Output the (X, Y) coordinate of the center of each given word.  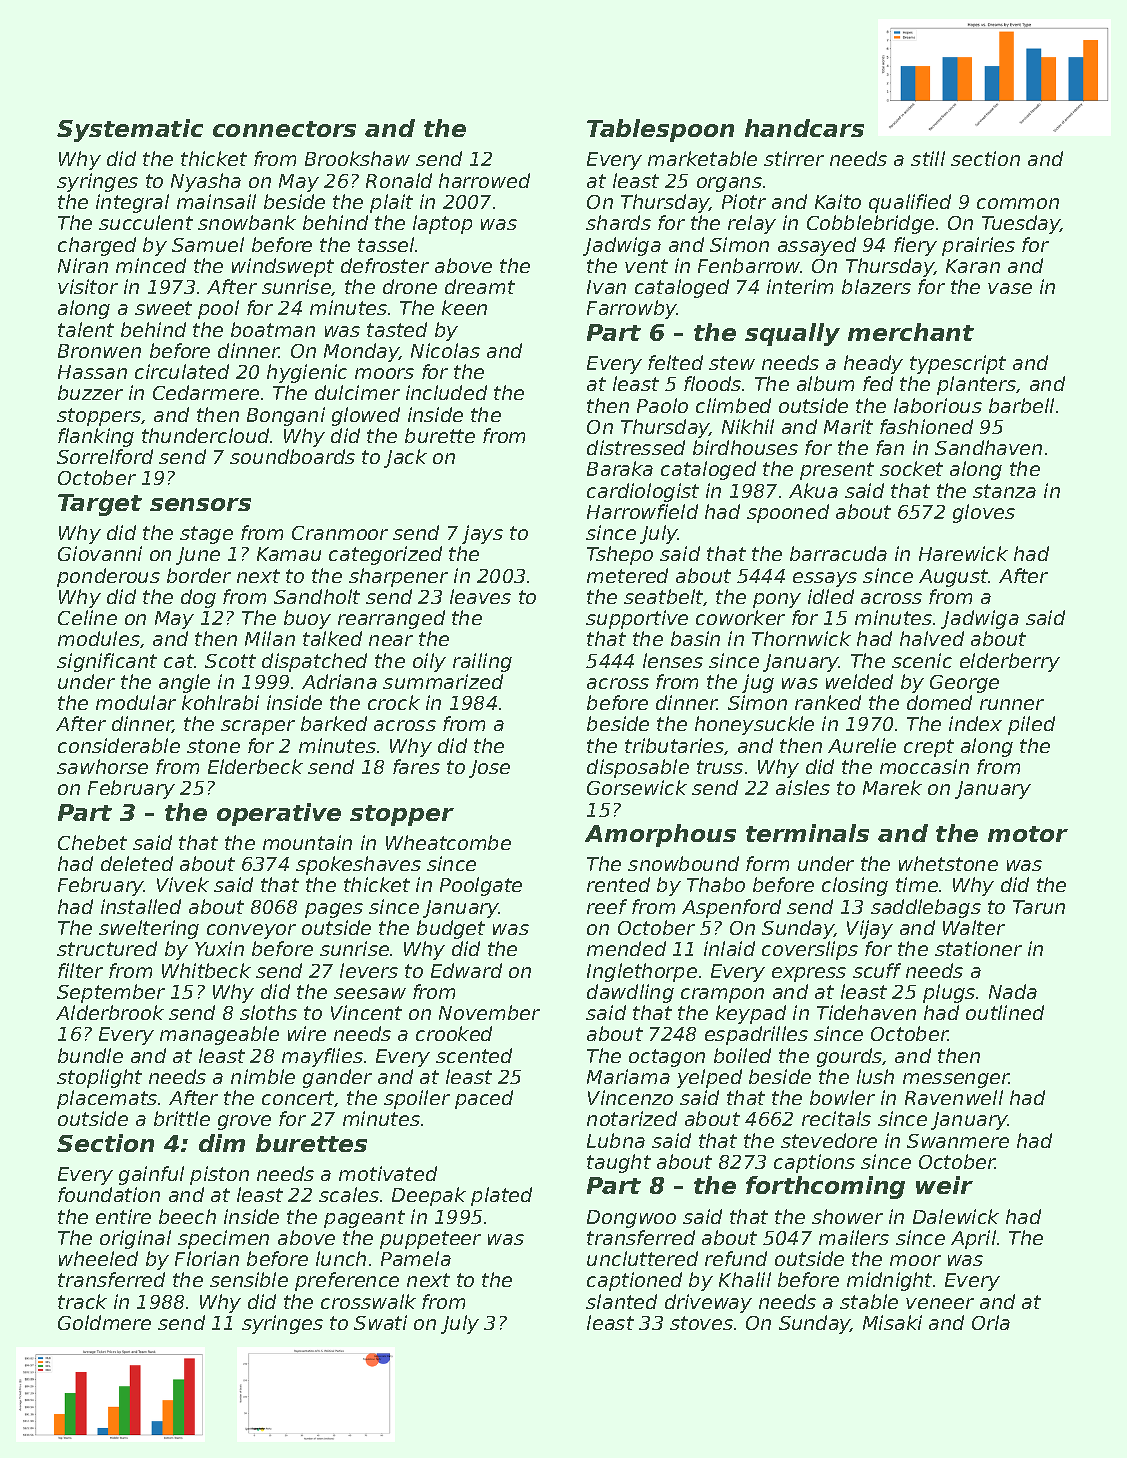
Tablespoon (660, 130)
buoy (307, 619)
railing (482, 662)
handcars (804, 128)
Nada (1013, 991)
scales (349, 1194)
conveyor (251, 931)
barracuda (838, 553)
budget (451, 929)
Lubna (616, 1140)
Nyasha (206, 182)
